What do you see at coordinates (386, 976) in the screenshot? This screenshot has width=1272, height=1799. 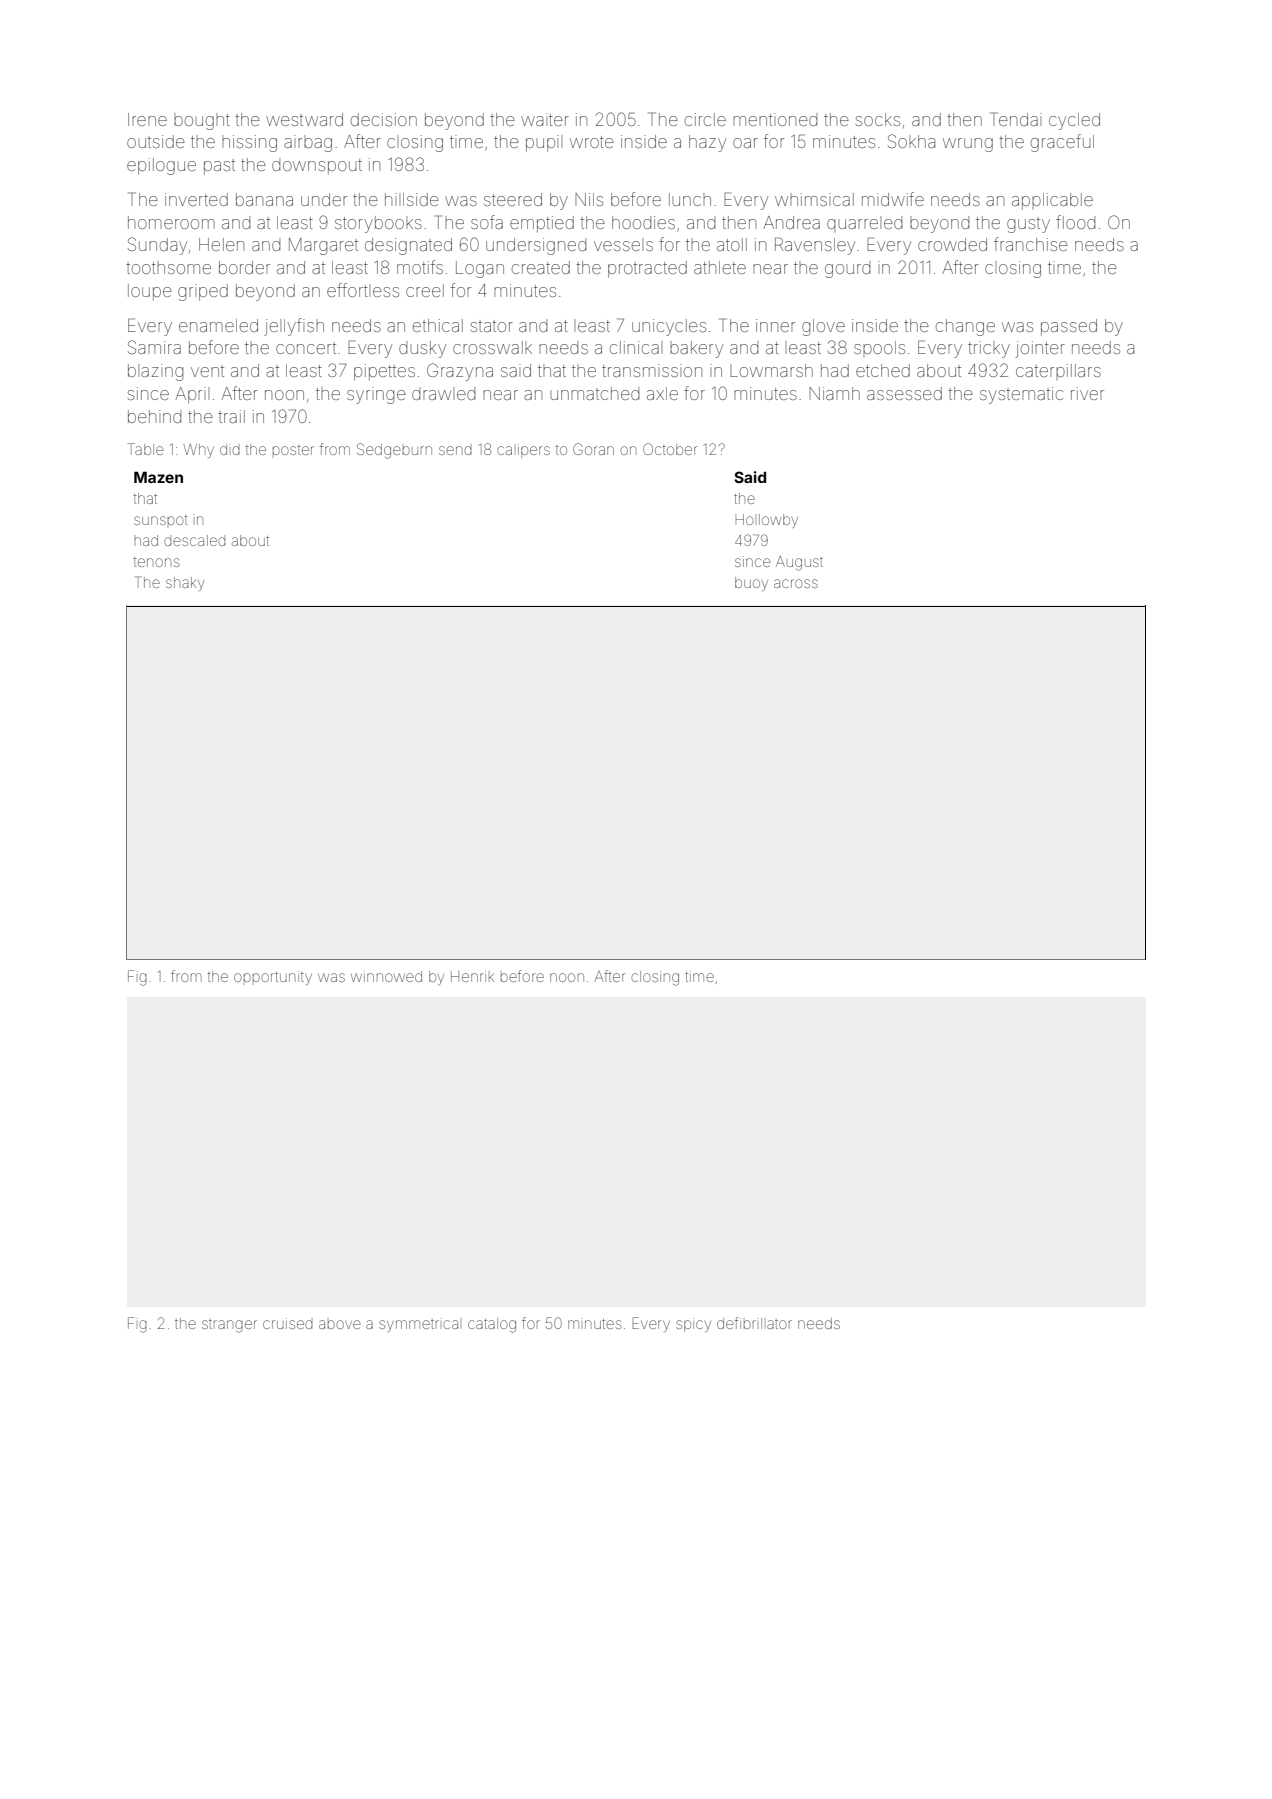 I see `winnowed` at bounding box center [386, 976].
